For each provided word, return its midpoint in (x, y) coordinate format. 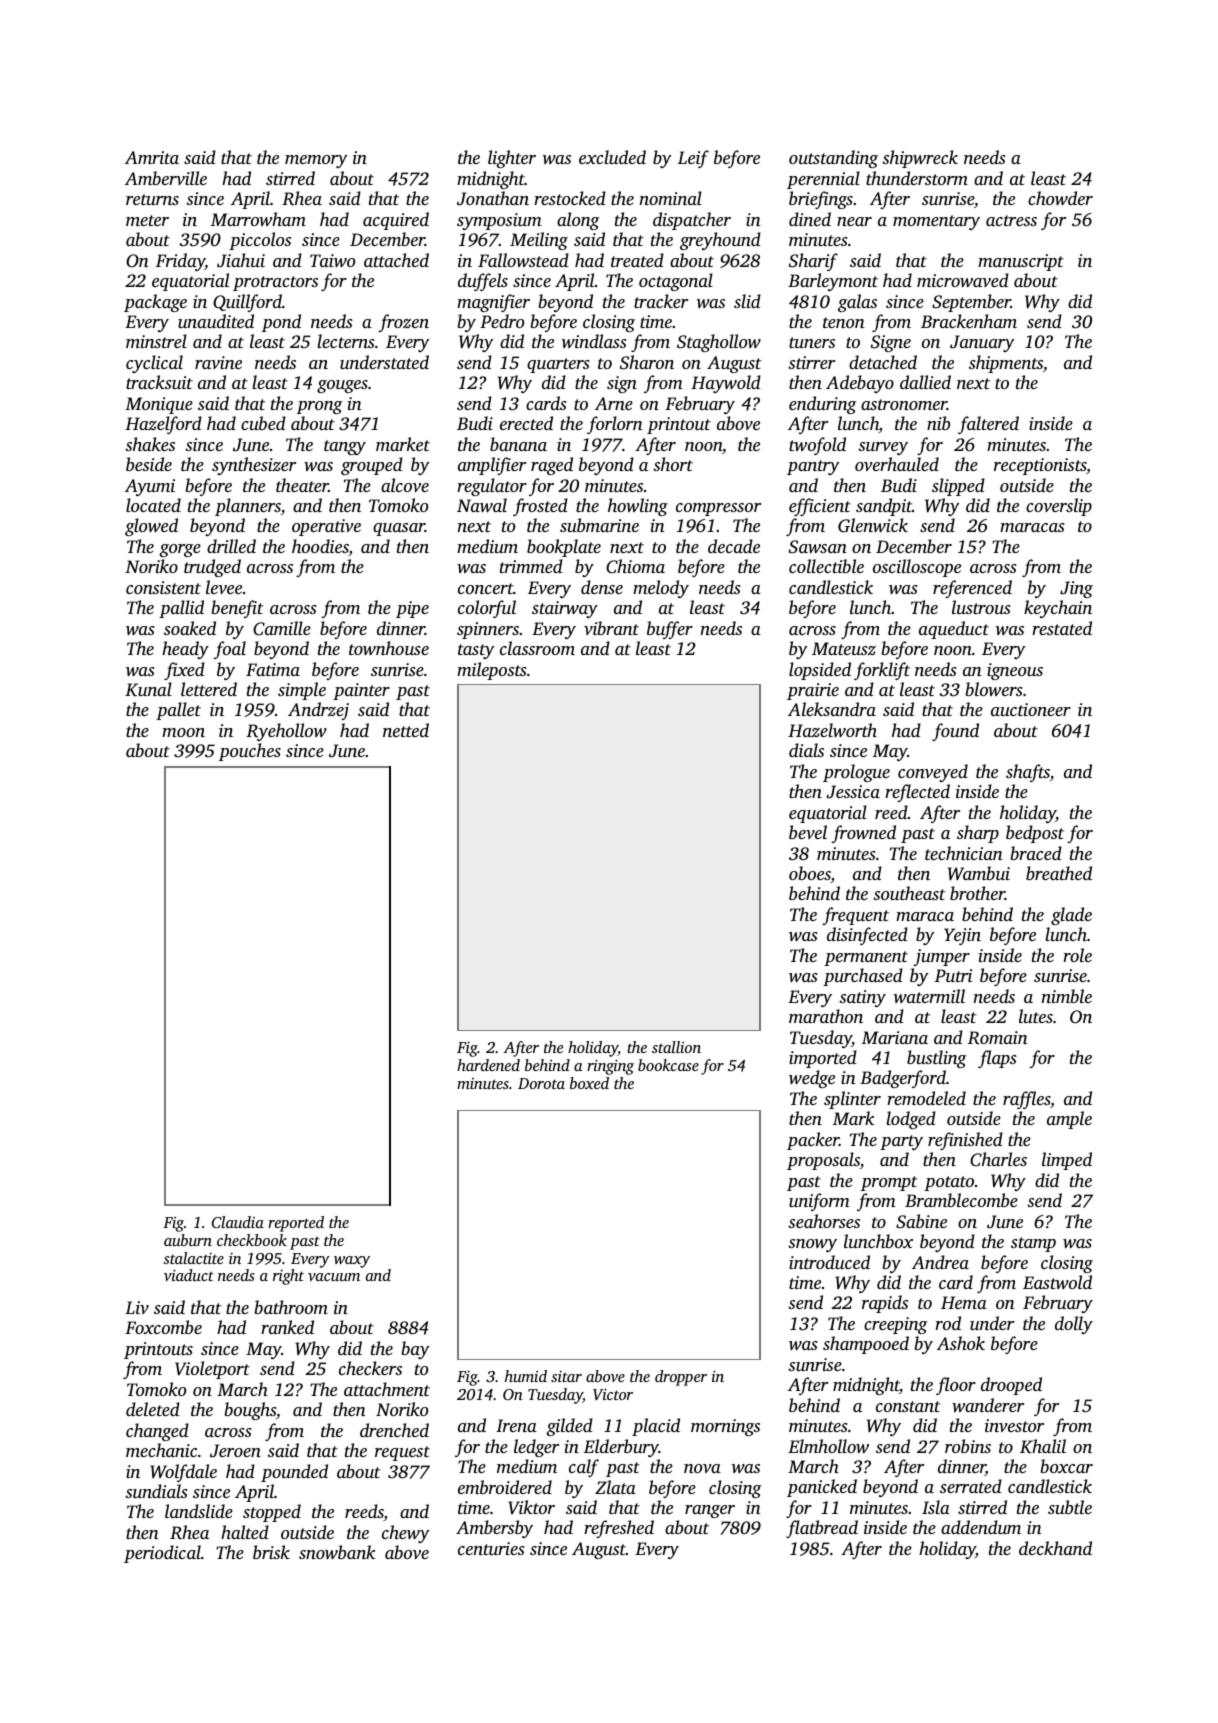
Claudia (238, 1222)
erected (526, 423)
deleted (153, 1409)
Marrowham (258, 219)
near (854, 221)
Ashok (961, 1343)
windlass (594, 341)
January (982, 343)
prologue (856, 773)
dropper (681, 1378)
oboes (810, 874)
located (153, 505)
